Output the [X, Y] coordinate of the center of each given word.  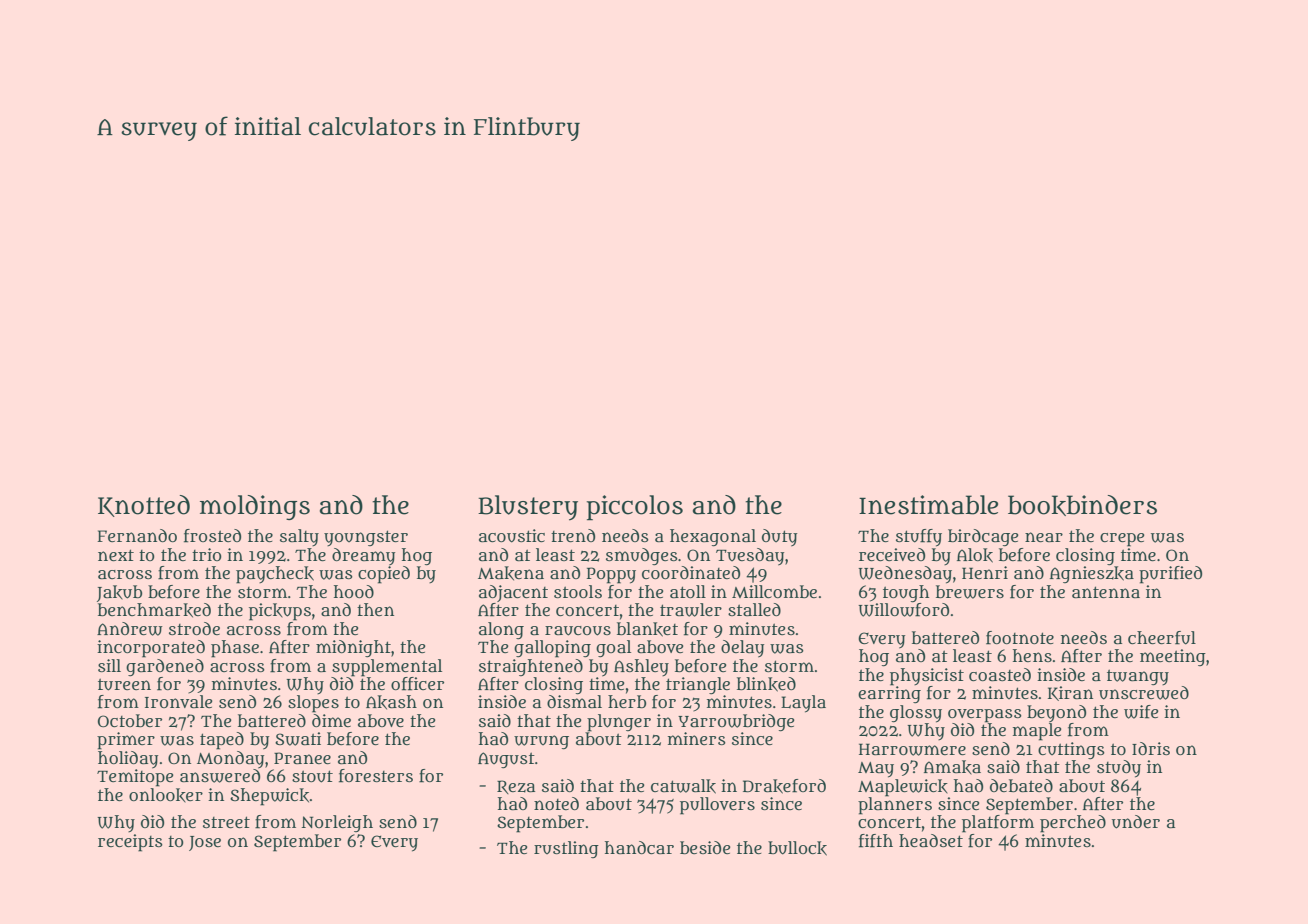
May [876, 770]
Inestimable [928, 505]
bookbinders [1082, 505]
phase [235, 649]
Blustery [528, 508]
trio [207, 554]
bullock [797, 848]
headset [931, 840]
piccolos [635, 508]
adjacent [513, 593]
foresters [376, 776]
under [1136, 822]
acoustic [512, 536]
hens [1032, 655]
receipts [130, 843]
